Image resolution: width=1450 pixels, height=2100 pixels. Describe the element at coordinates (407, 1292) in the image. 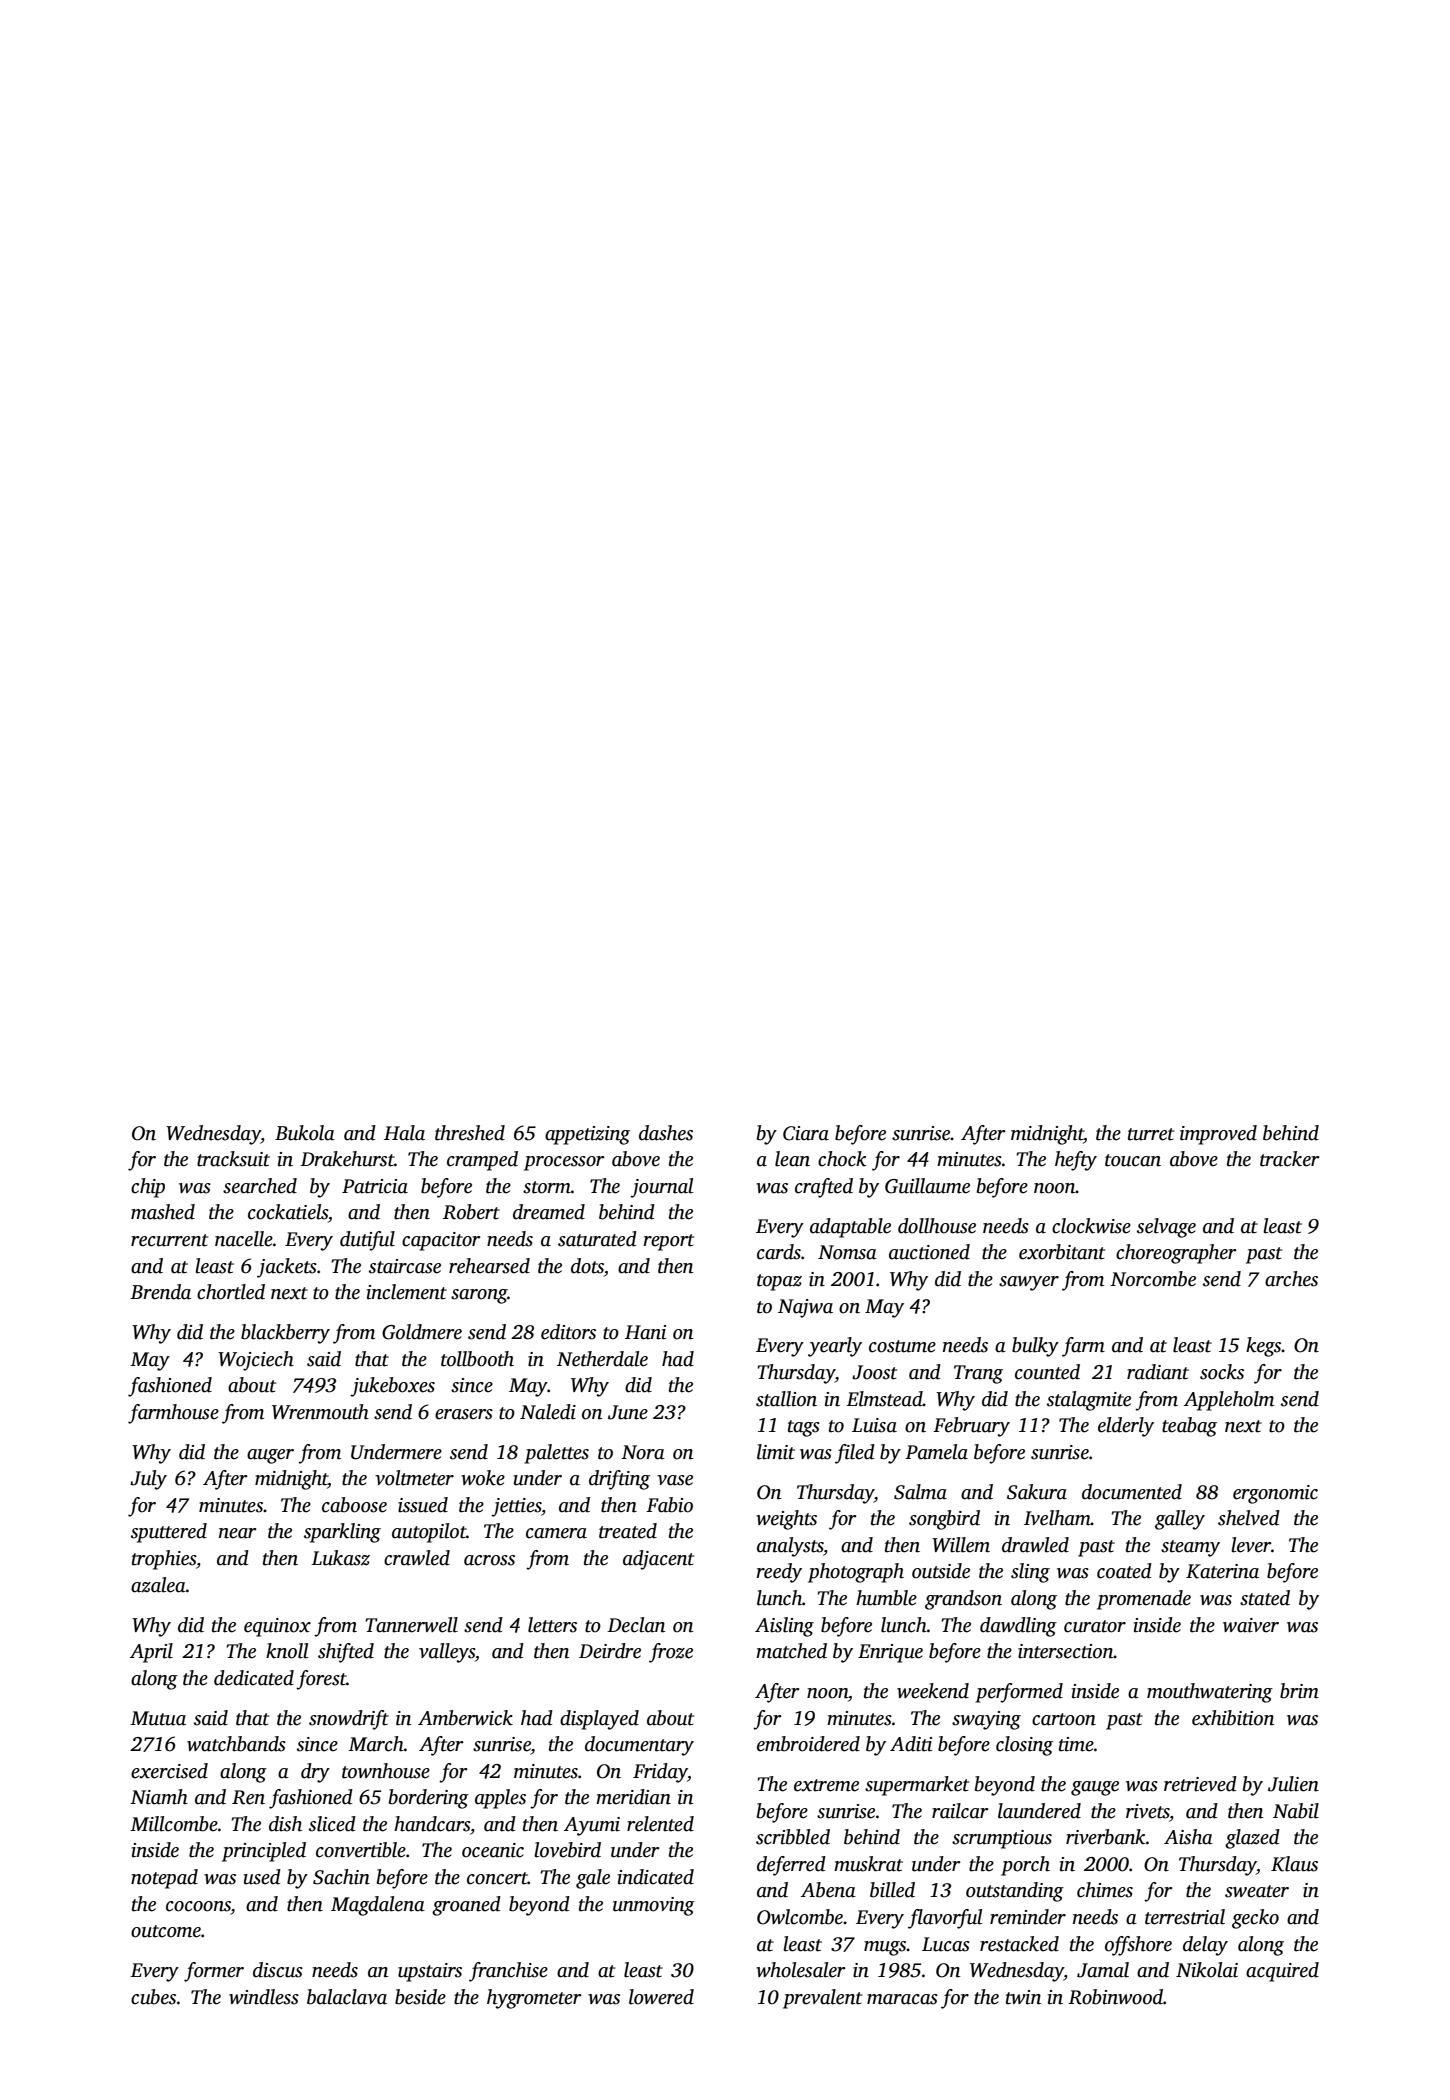

I see `inclement` at that location.
